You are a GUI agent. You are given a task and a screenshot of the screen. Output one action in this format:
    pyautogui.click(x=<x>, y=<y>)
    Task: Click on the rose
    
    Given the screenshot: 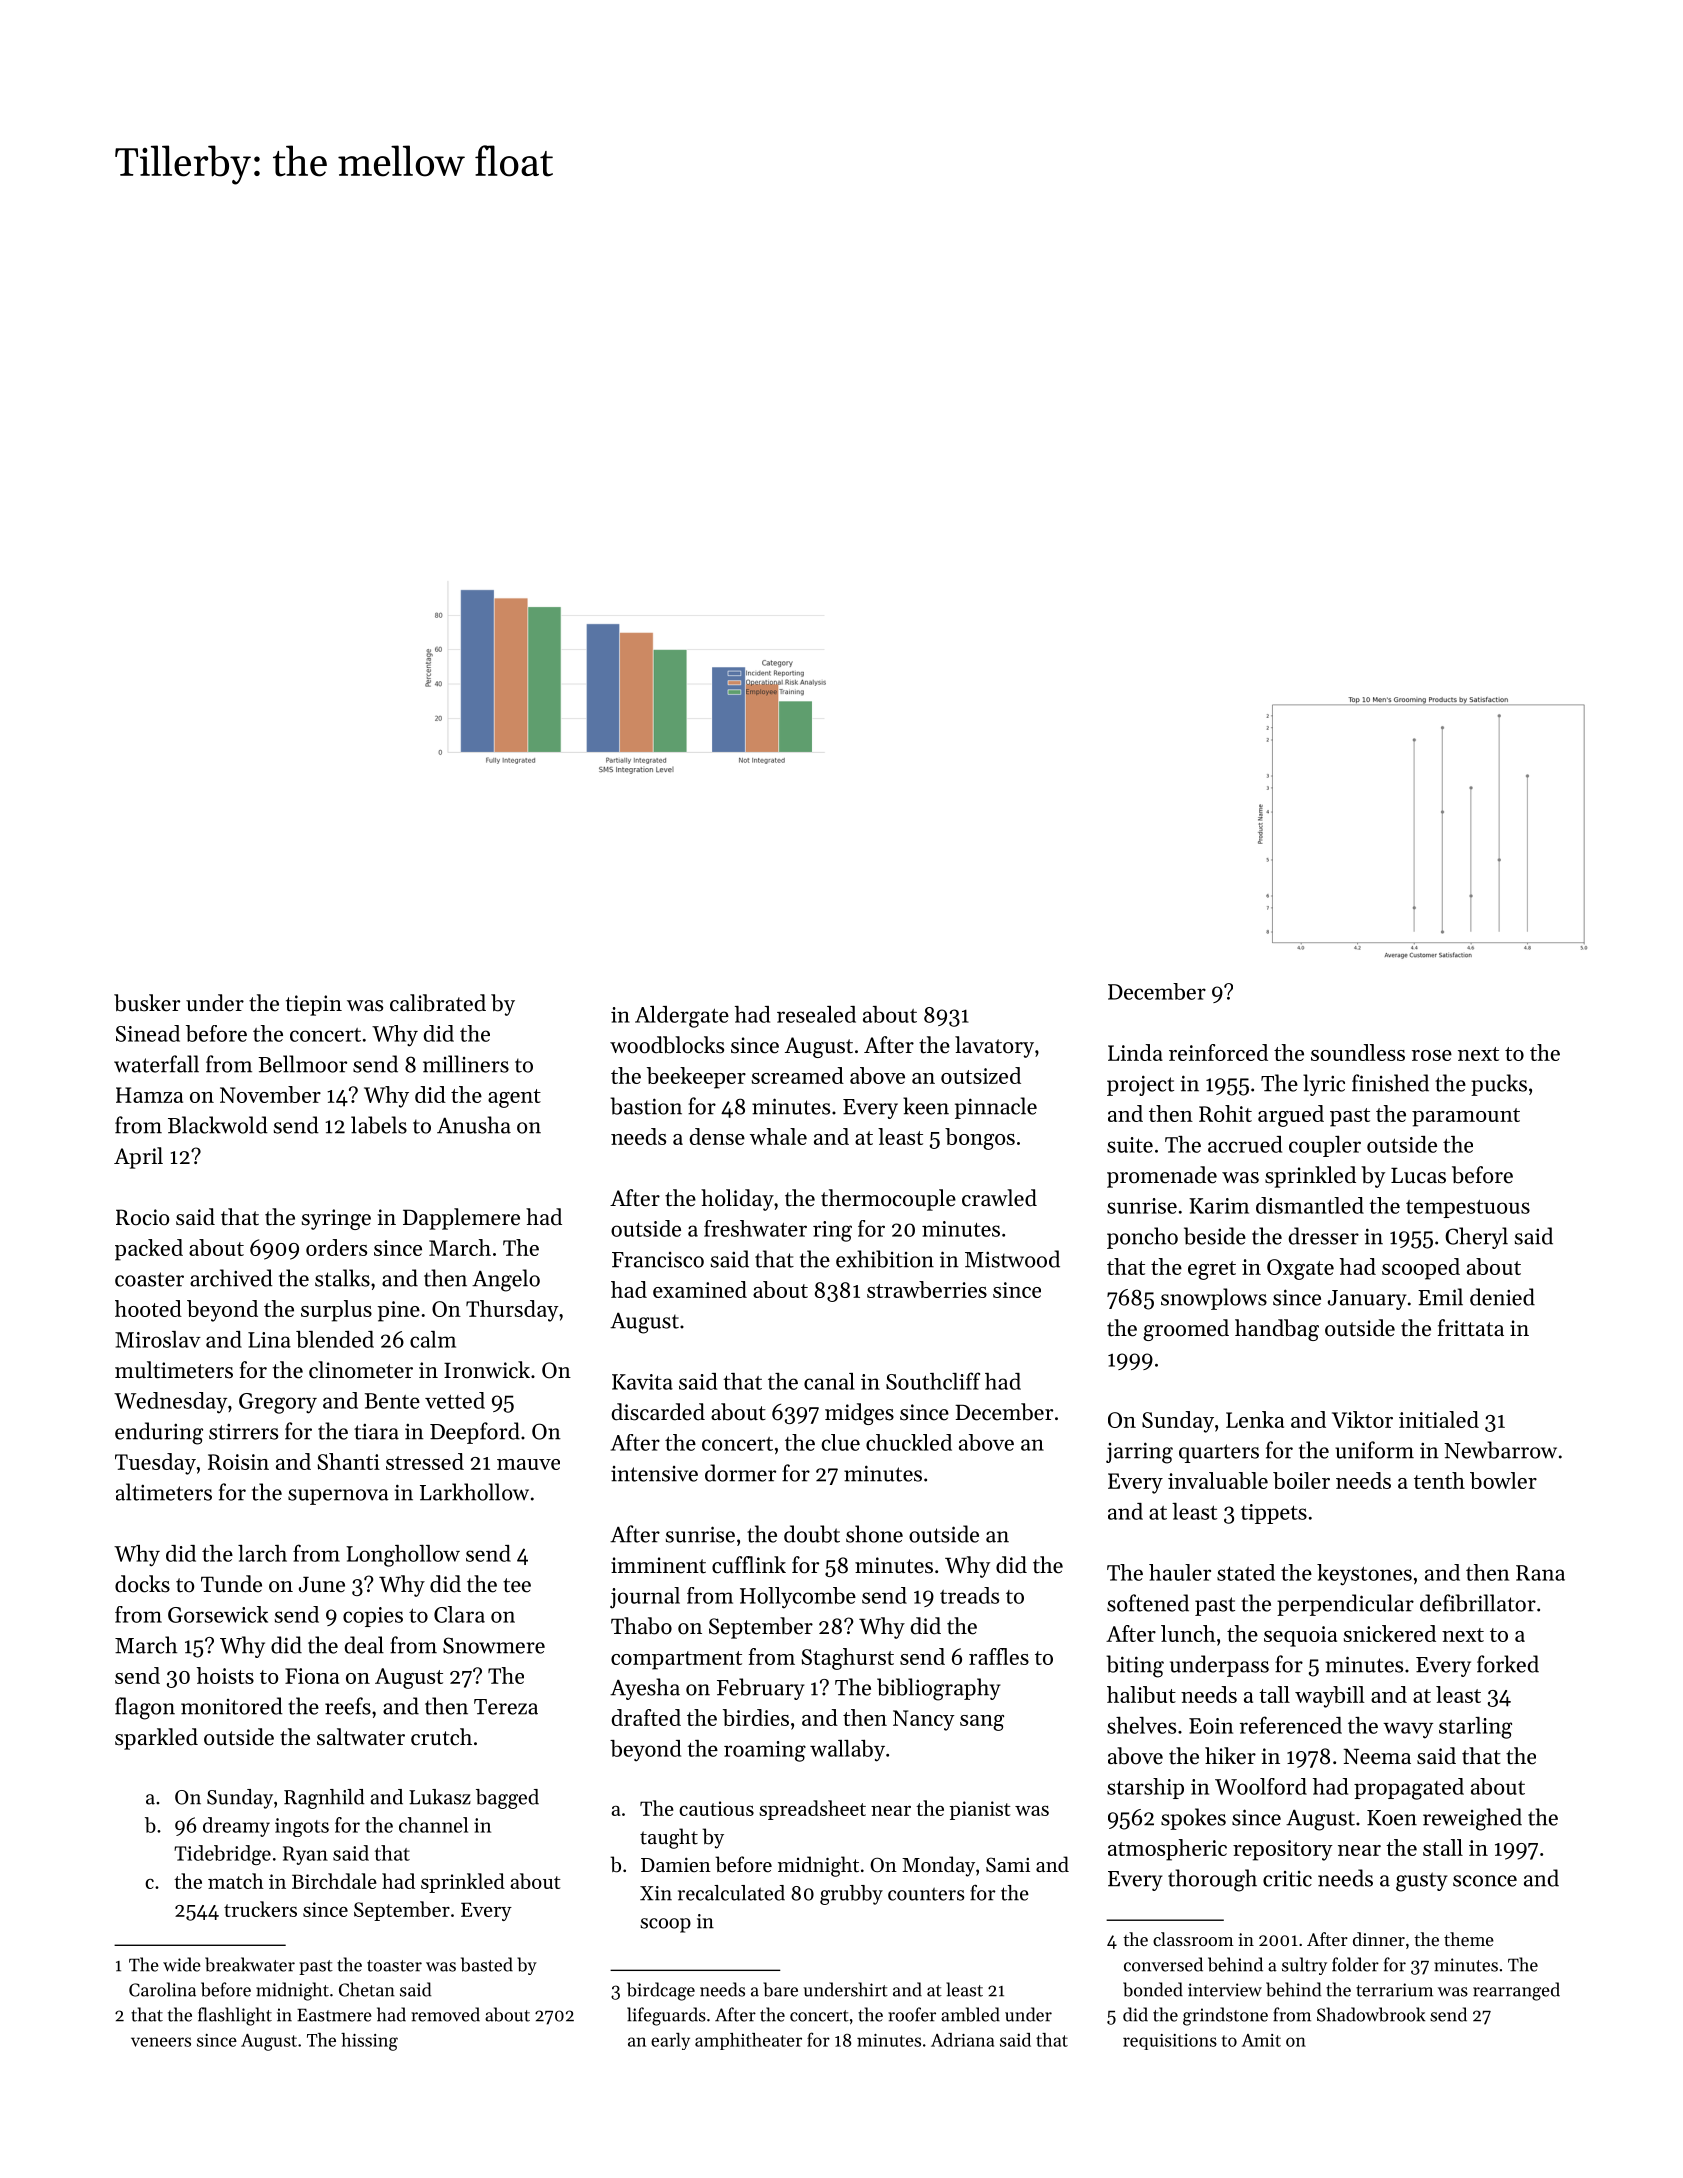 What is the action you would take?
    pyautogui.click(x=1432, y=1055)
